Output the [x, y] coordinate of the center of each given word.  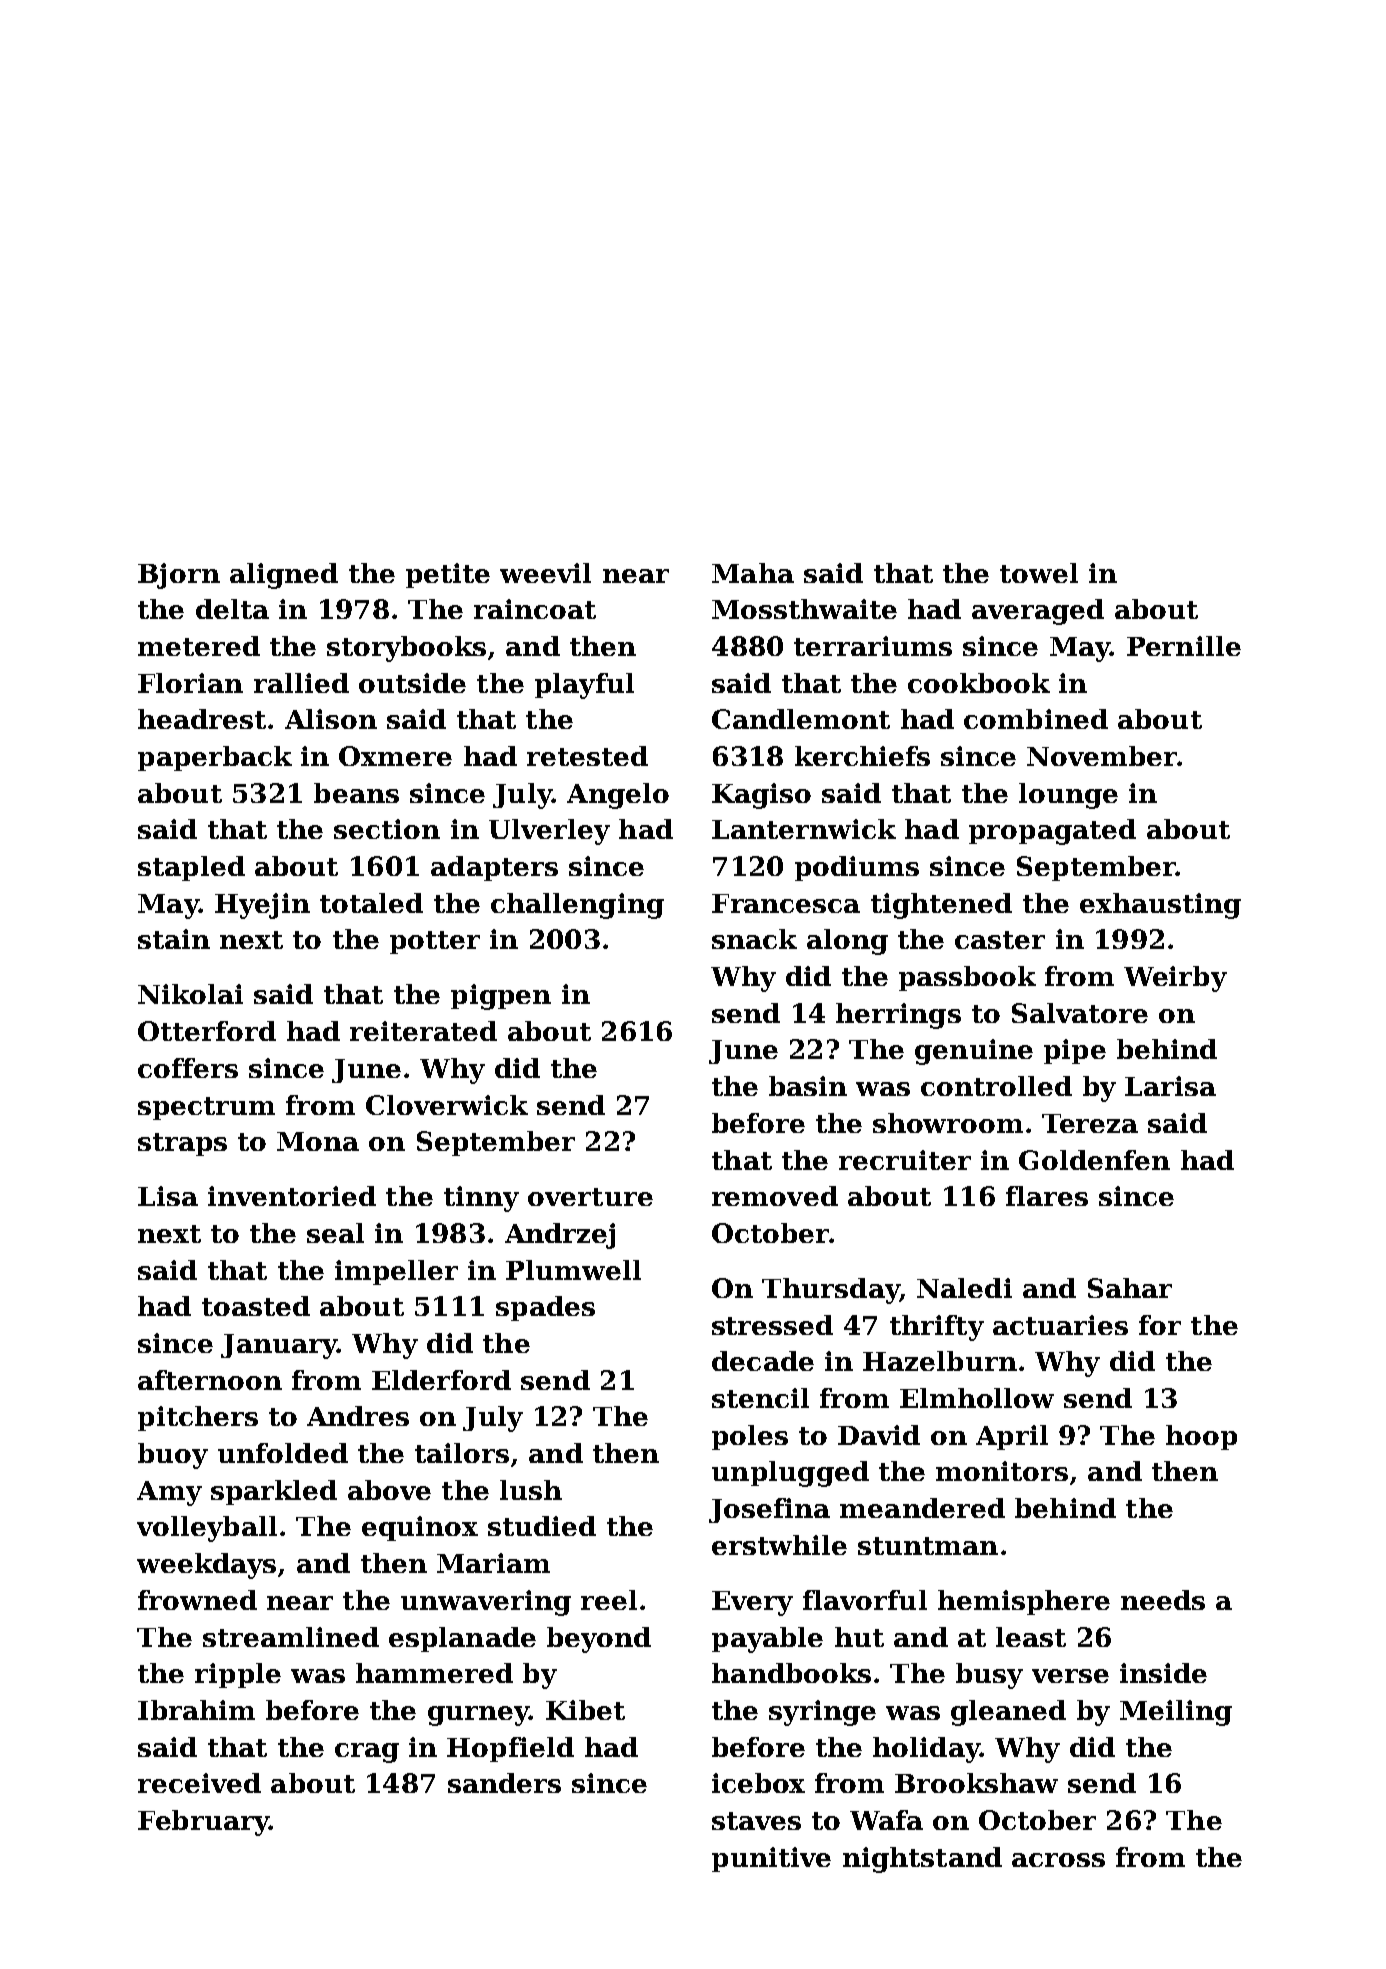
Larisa [1170, 1086]
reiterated [423, 1031]
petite [448, 575]
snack [754, 939]
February [203, 1823]
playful [584, 686]
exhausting [1160, 906]
